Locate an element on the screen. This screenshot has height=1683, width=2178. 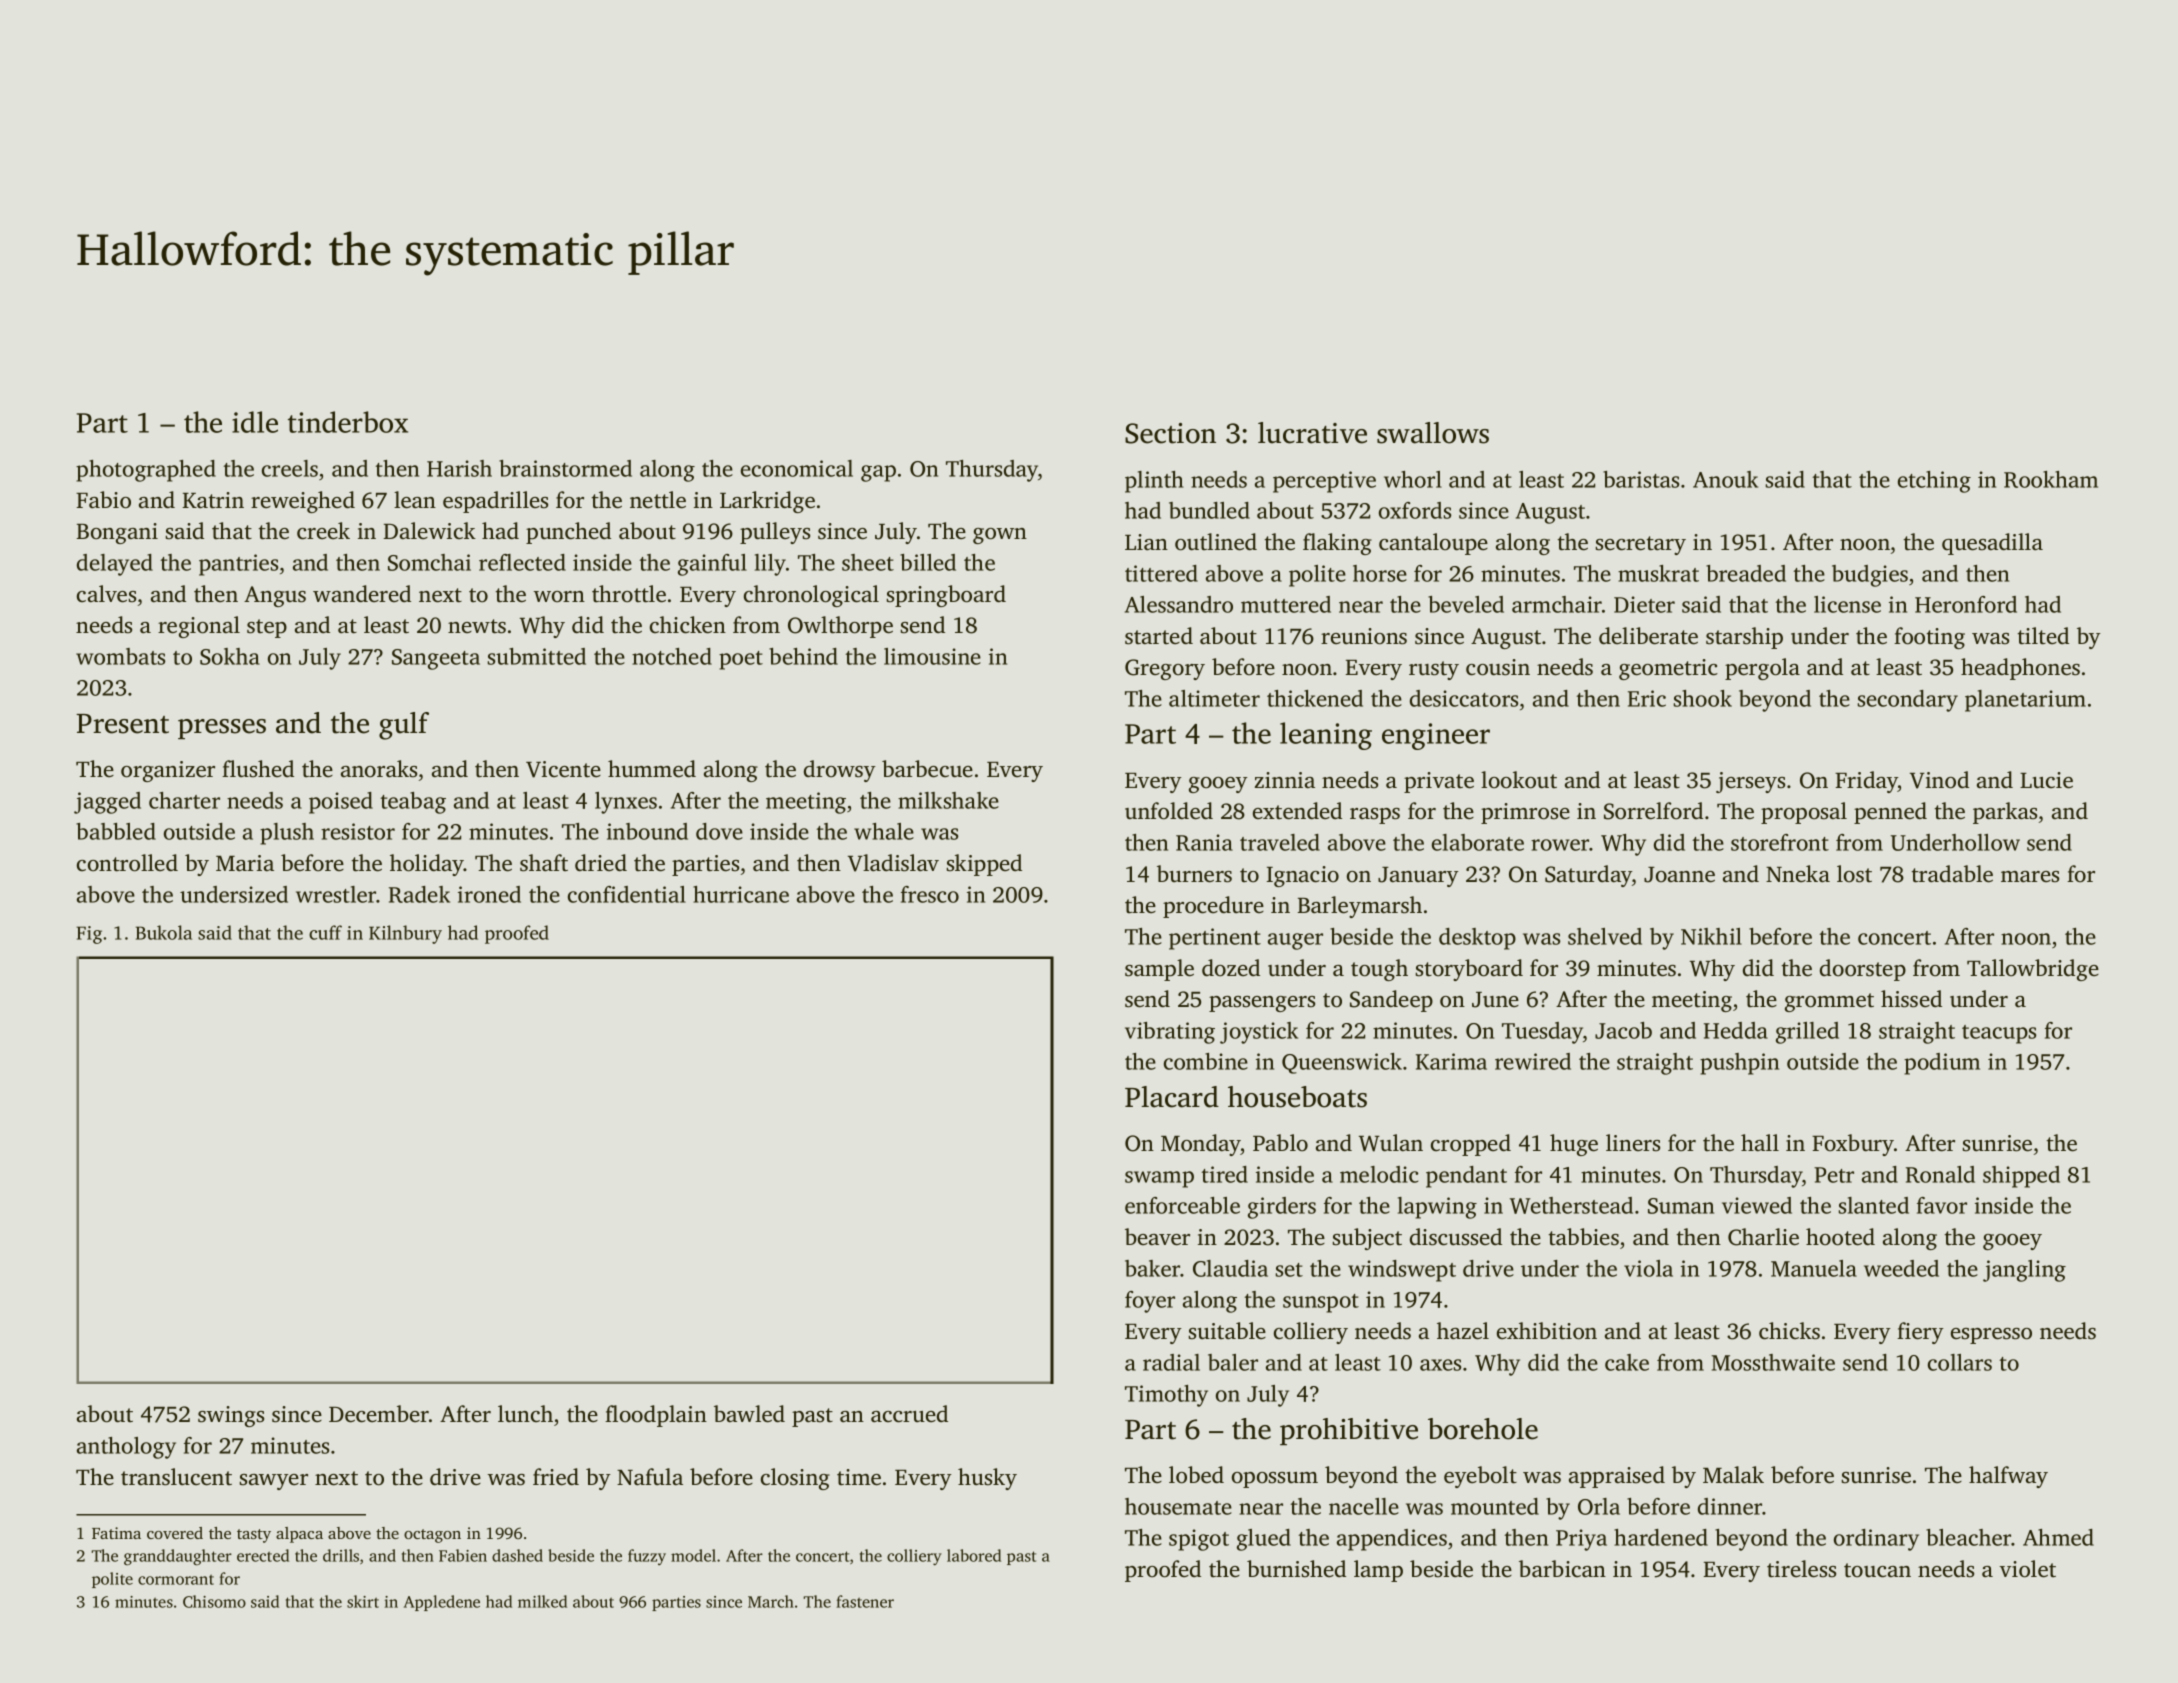
swallows is located at coordinates (1433, 433).
